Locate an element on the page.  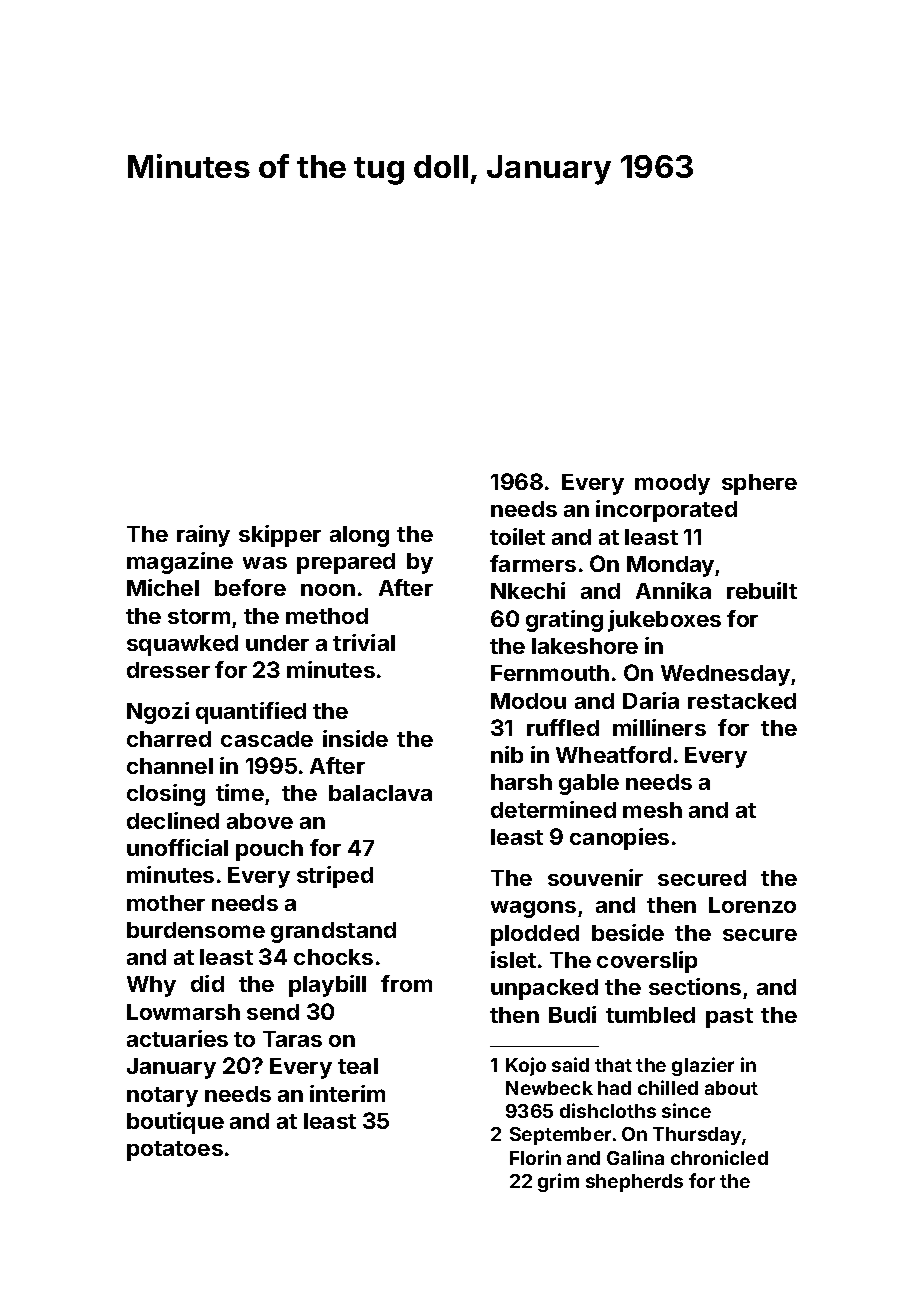
milliners is located at coordinates (659, 727).
